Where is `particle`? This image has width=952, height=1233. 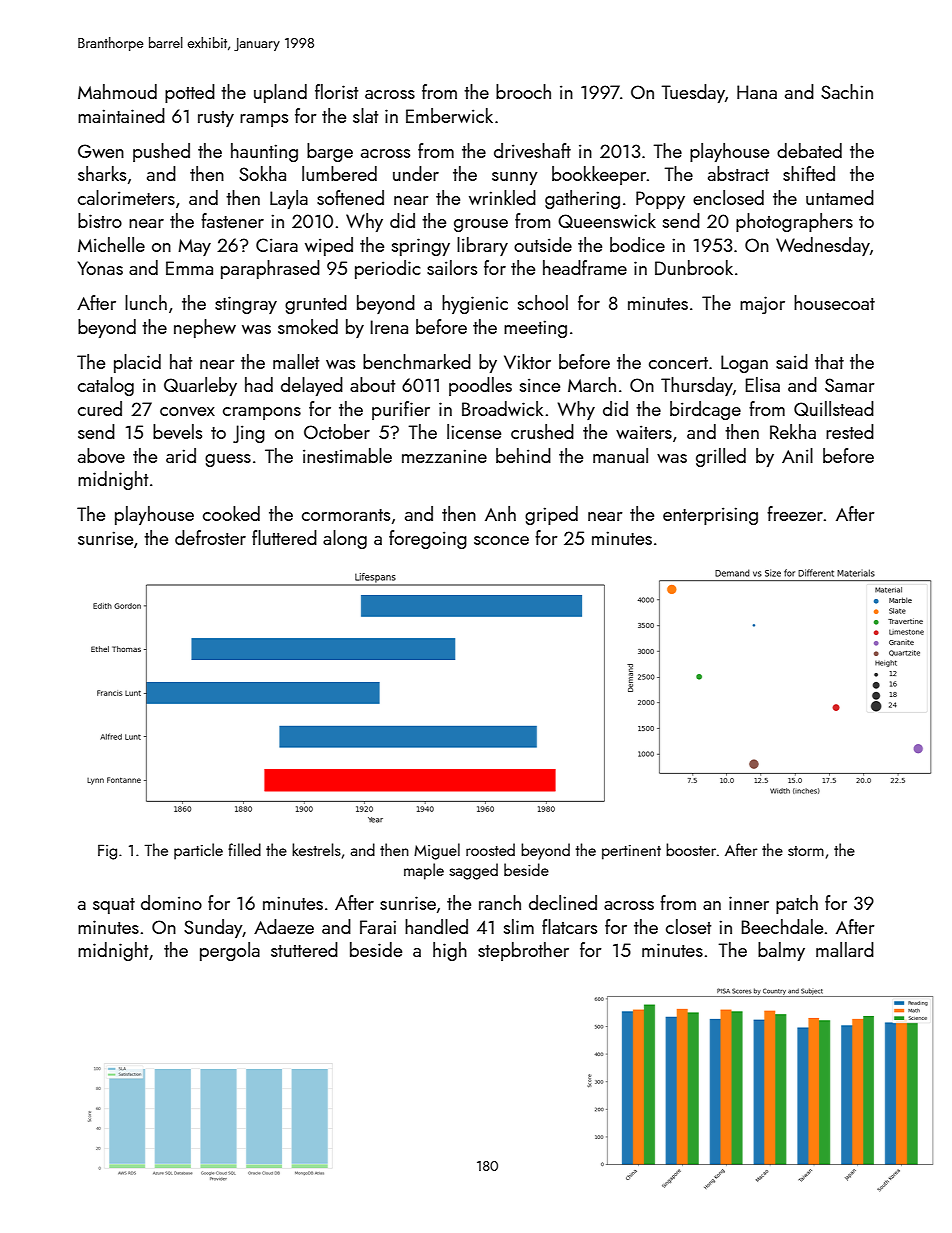 particle is located at coordinates (198, 851).
